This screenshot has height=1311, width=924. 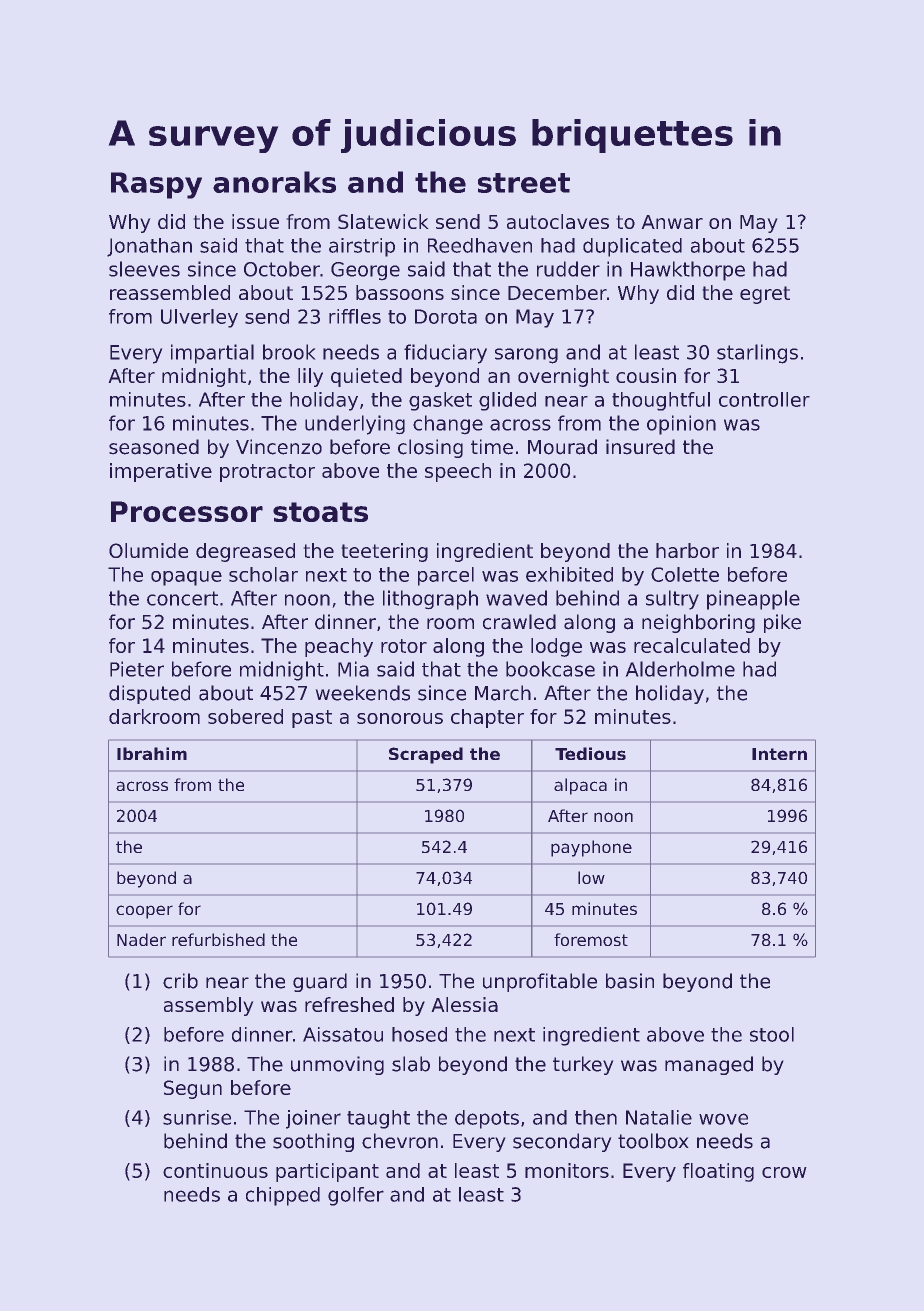 I want to click on taught, so click(x=378, y=1119).
